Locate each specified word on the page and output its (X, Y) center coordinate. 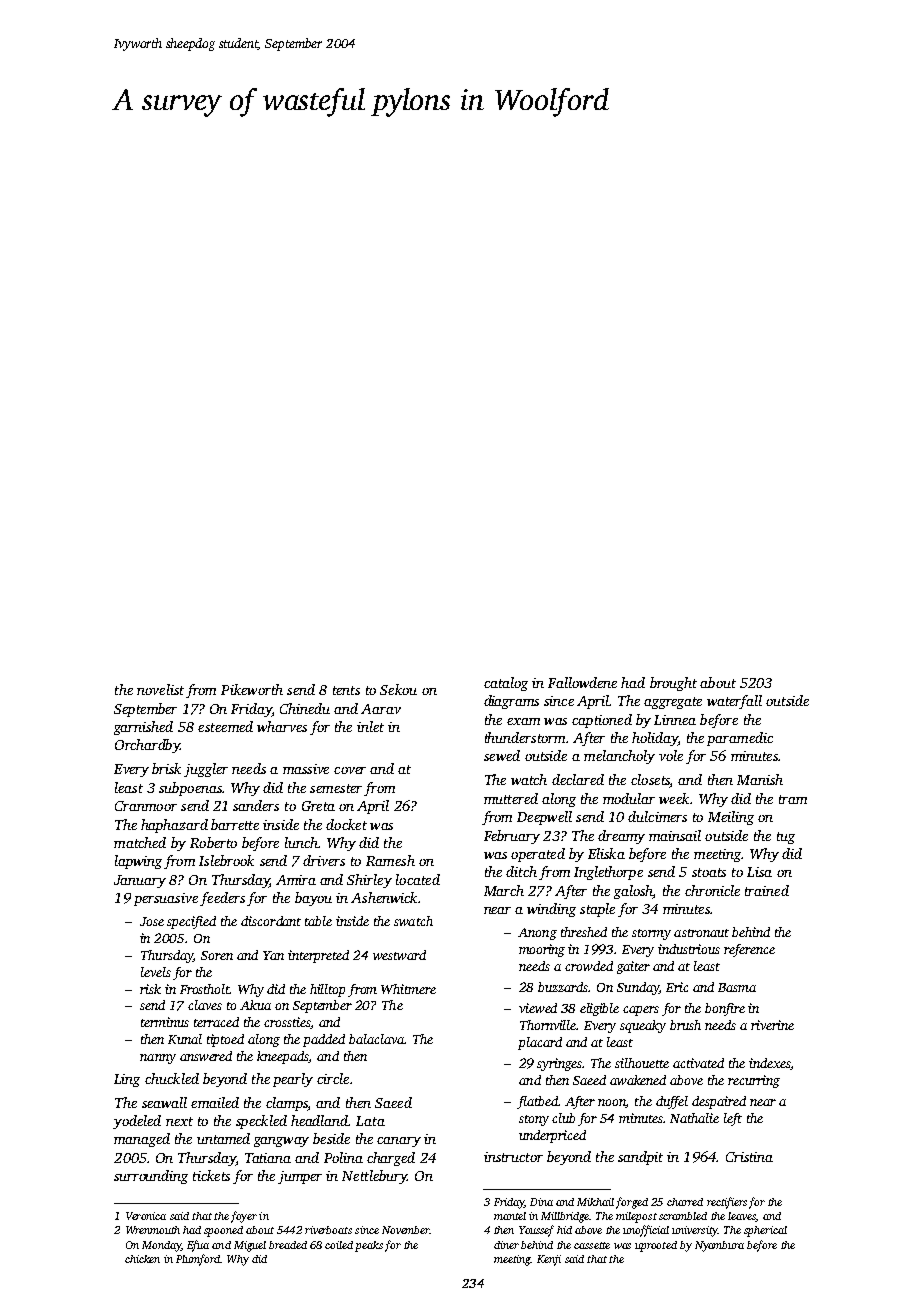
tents (346, 690)
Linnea (675, 720)
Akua (255, 1005)
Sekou (398, 689)
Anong (537, 934)
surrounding (151, 1177)
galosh (633, 892)
